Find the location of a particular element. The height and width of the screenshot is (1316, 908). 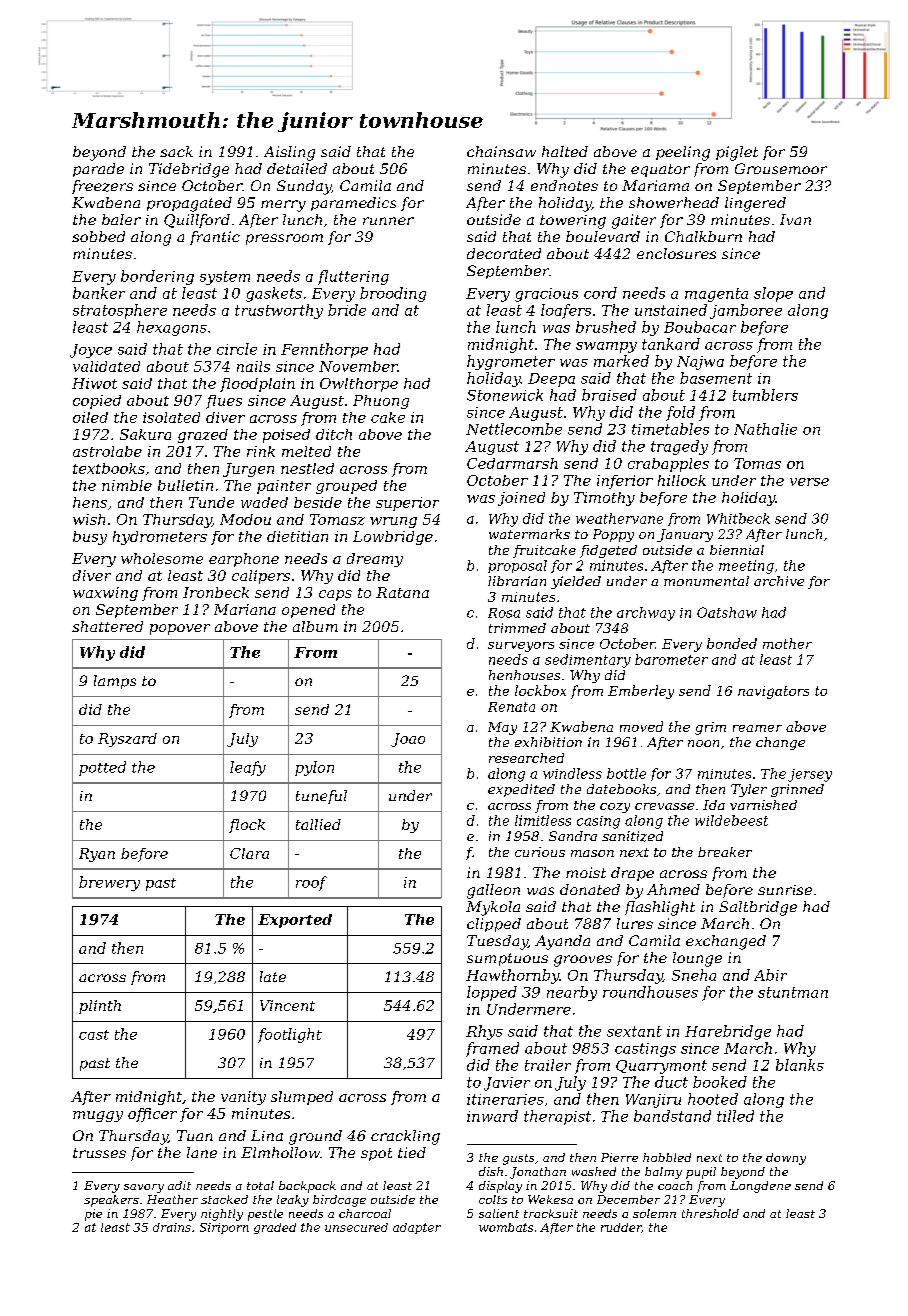

lingered is located at coordinates (755, 204).
